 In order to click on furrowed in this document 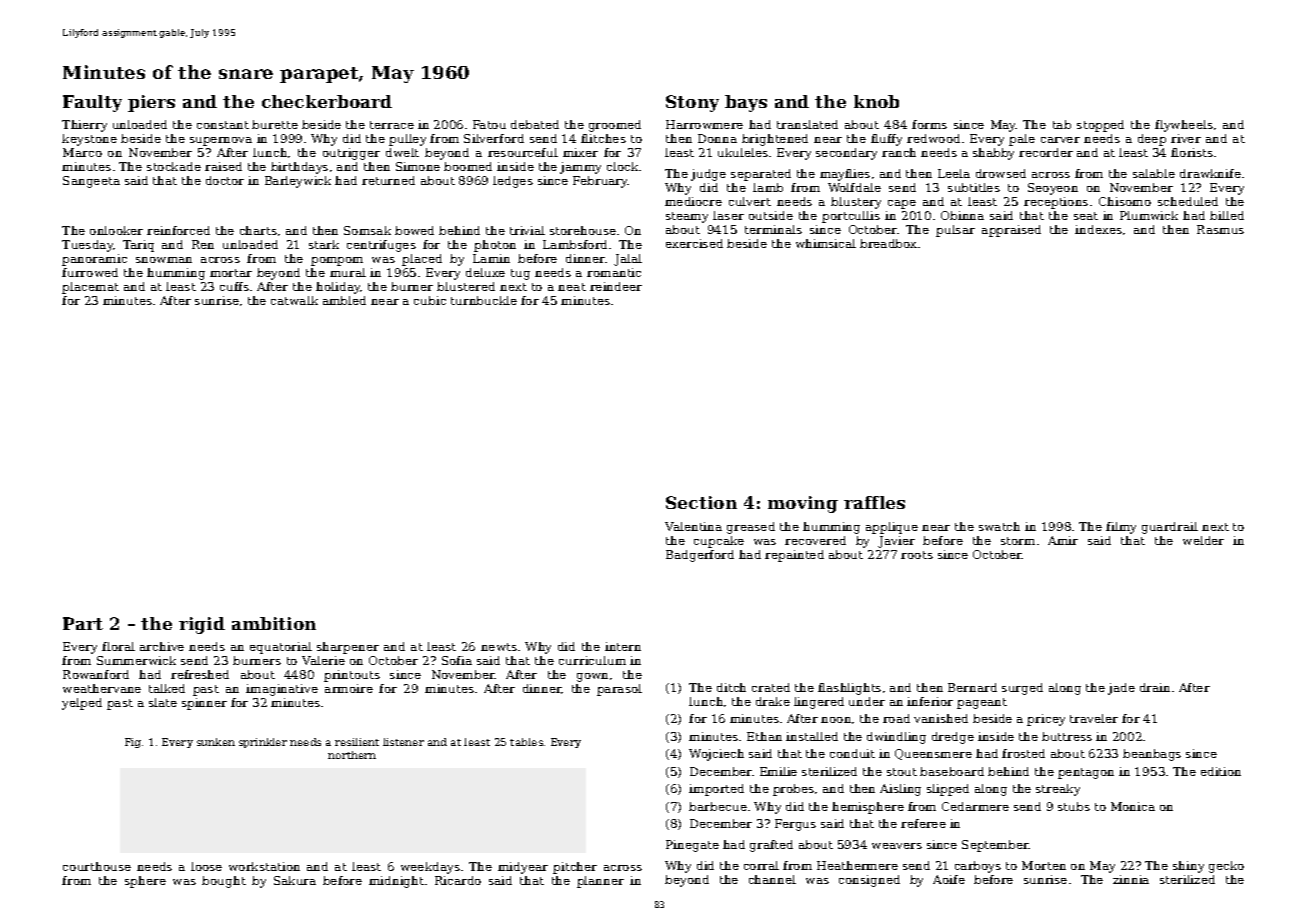, I will do `click(90, 272)`.
